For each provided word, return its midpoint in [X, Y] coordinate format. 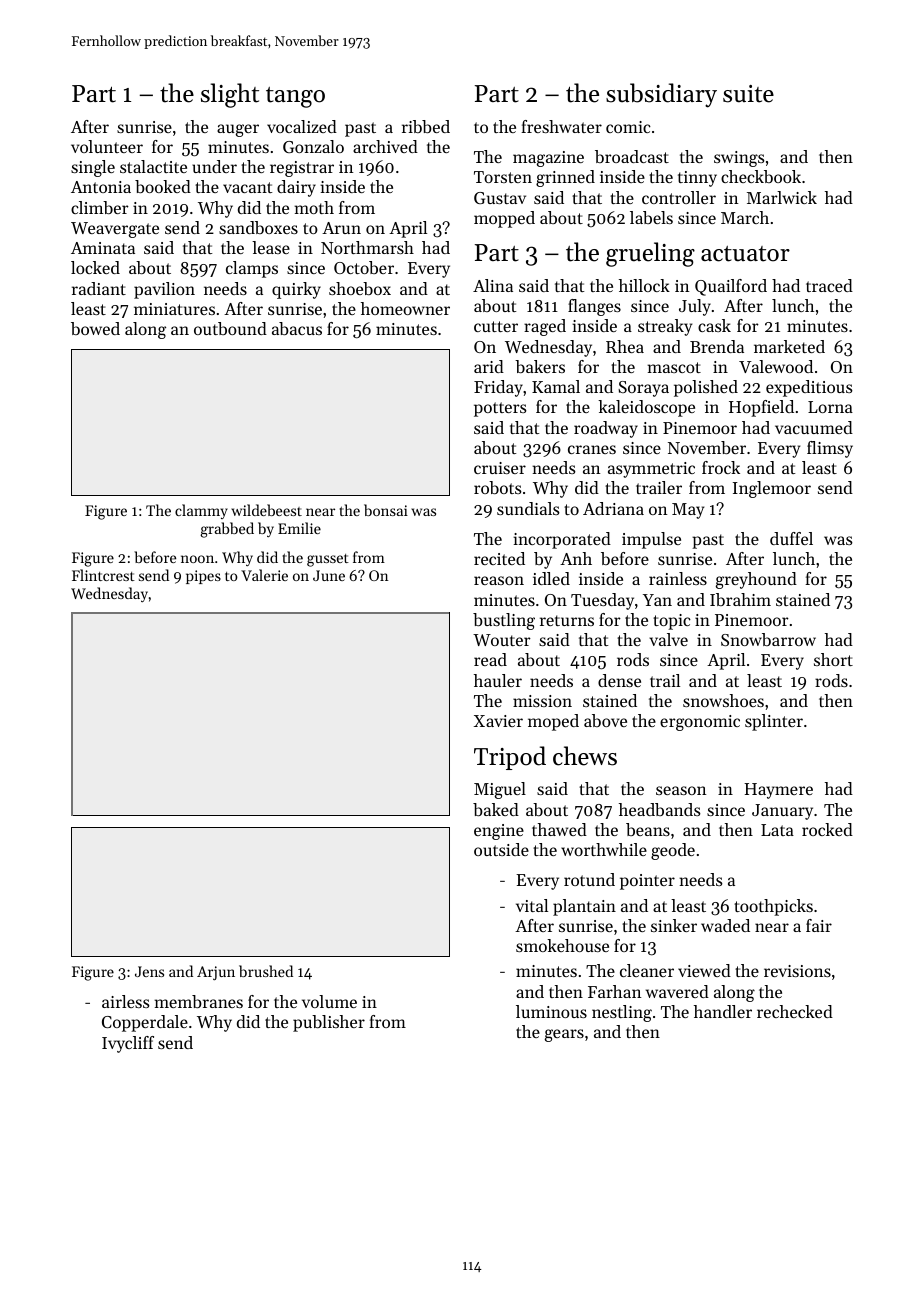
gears [564, 1035]
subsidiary [661, 95]
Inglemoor [772, 489]
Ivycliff [128, 1044]
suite [748, 94]
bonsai [386, 510]
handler [723, 1011]
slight [230, 95]
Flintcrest [103, 575]
